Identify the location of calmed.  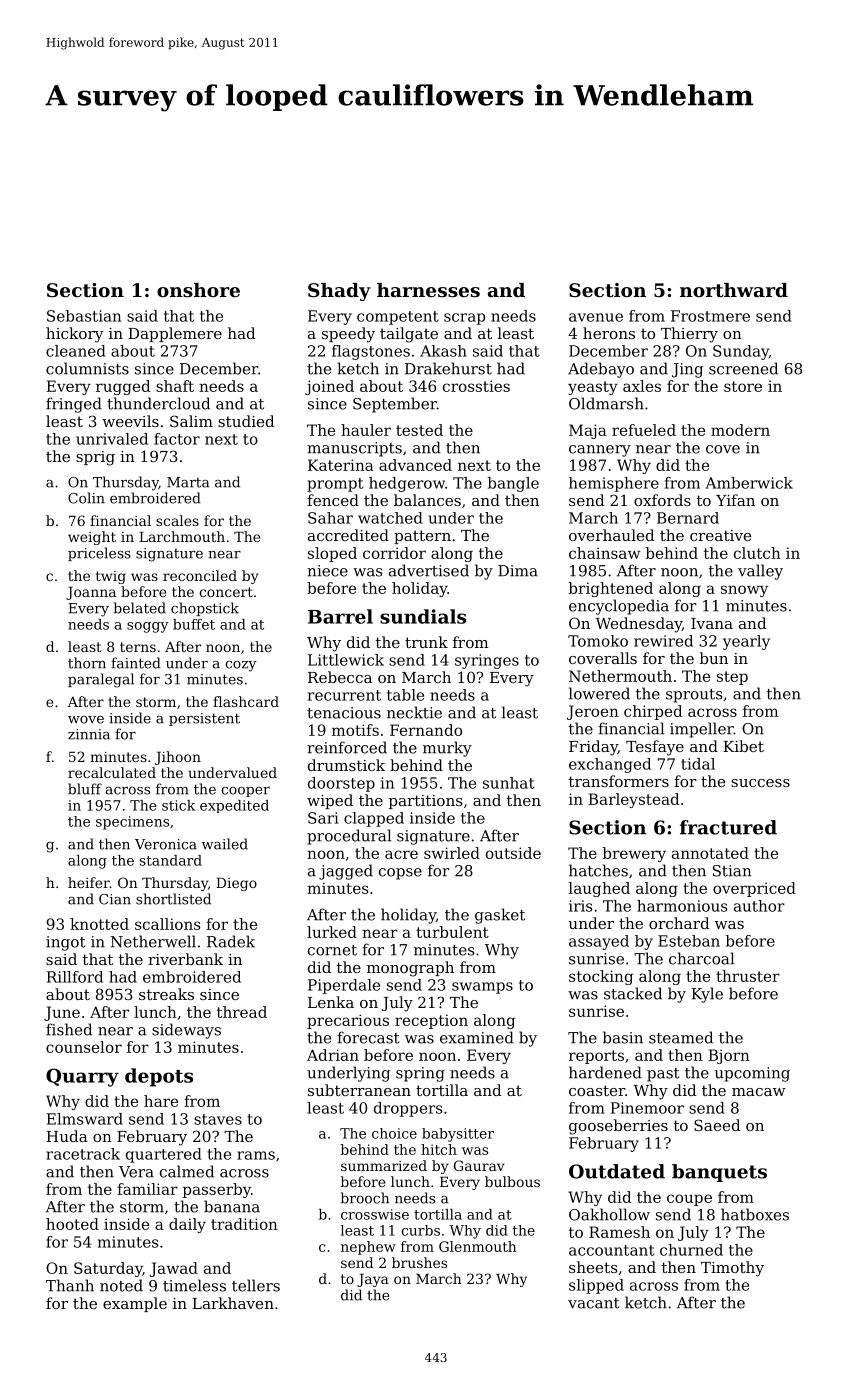
(187, 1171).
